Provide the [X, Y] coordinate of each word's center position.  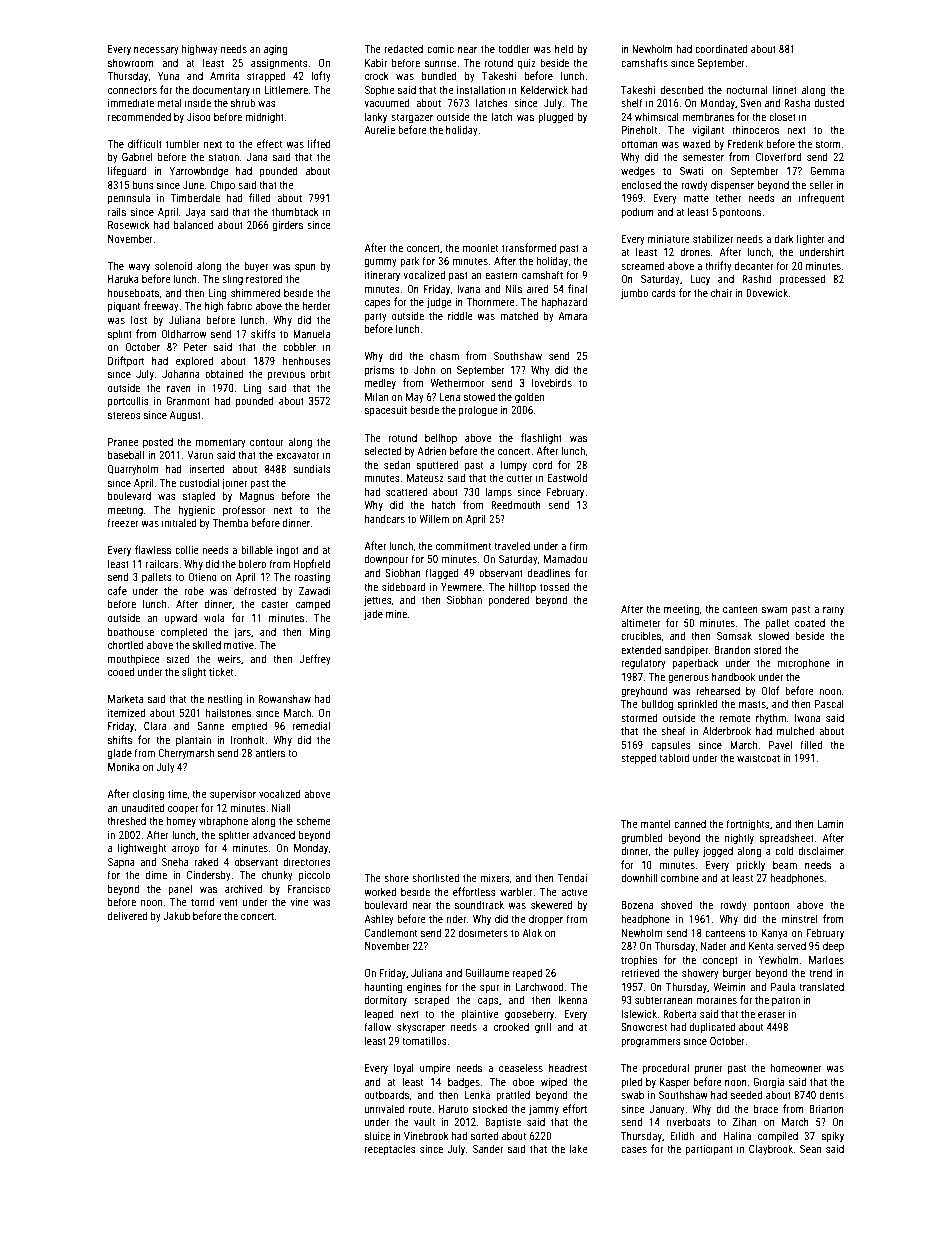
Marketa [125, 698]
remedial [311, 725]
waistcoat [758, 758]
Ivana [468, 289]
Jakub [176, 915]
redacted [404, 48]
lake [578, 1148]
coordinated [721, 48]
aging [276, 50]
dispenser [732, 185]
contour [267, 442]
